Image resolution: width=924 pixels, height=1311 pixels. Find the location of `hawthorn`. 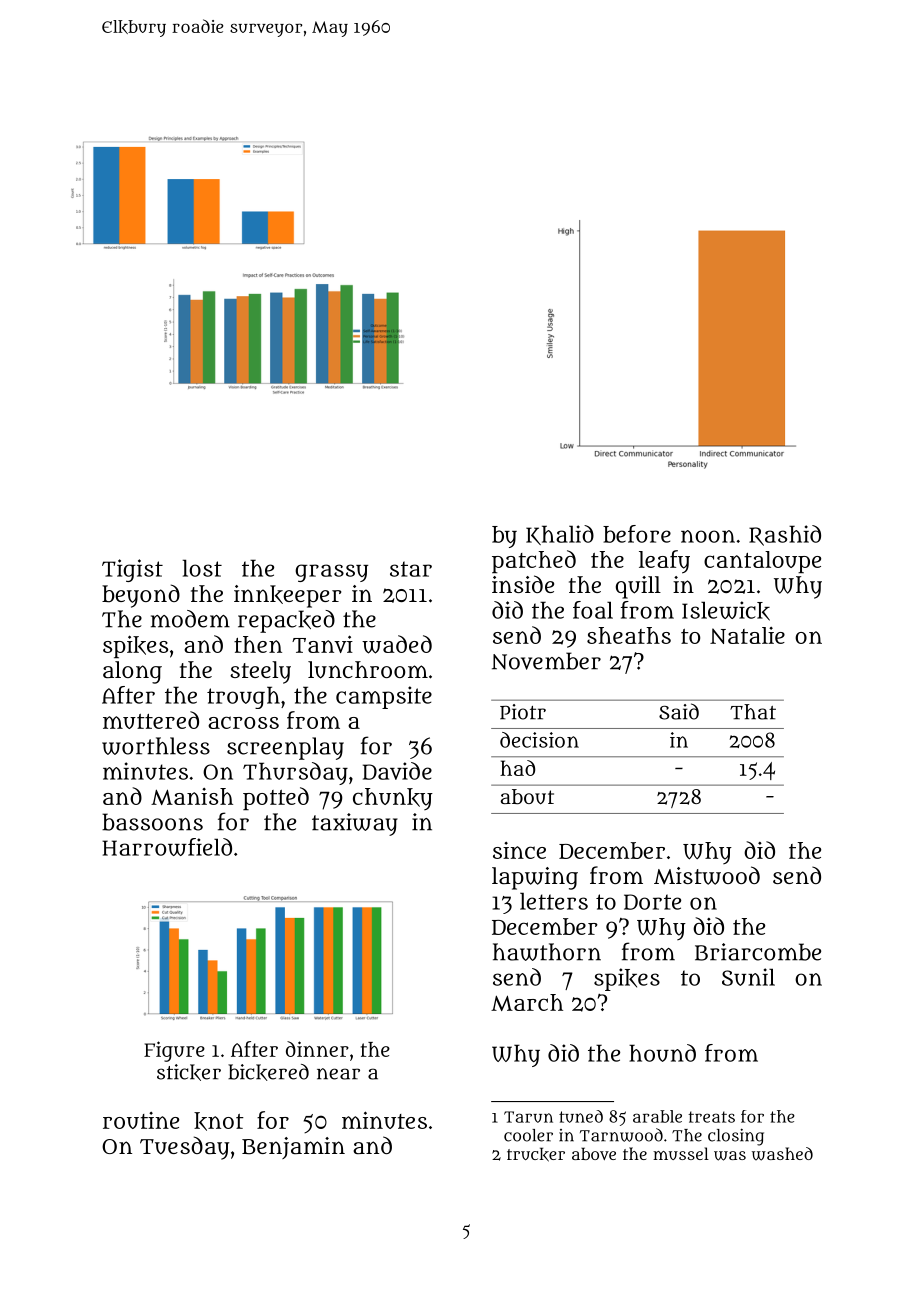

hawthorn is located at coordinates (547, 952).
